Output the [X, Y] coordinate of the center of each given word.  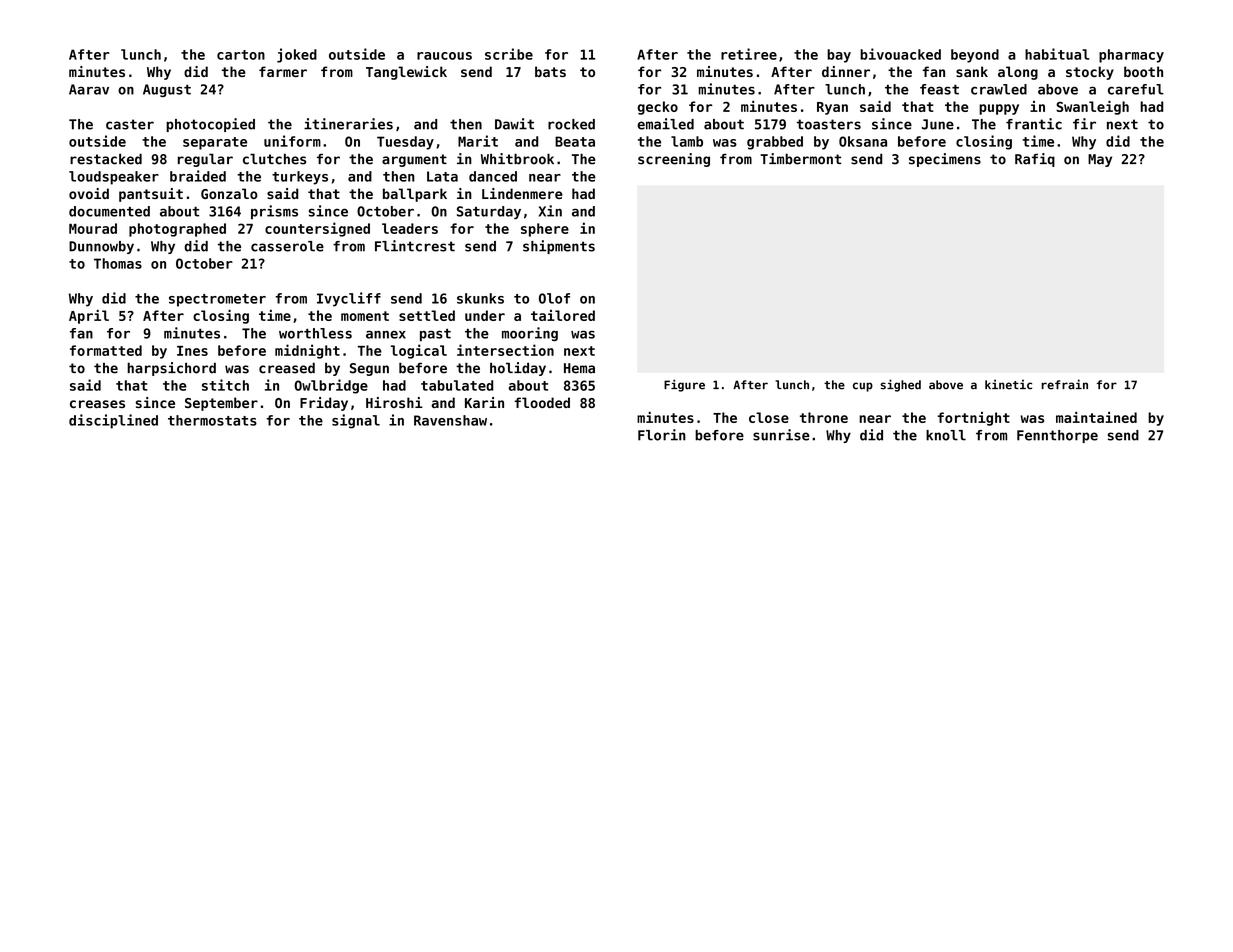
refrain [1064, 384]
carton [241, 55]
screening [674, 160]
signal [356, 421]
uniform [292, 141]
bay [839, 56]
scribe [509, 54]
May [1100, 160]
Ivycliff [349, 299]
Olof [554, 298]
